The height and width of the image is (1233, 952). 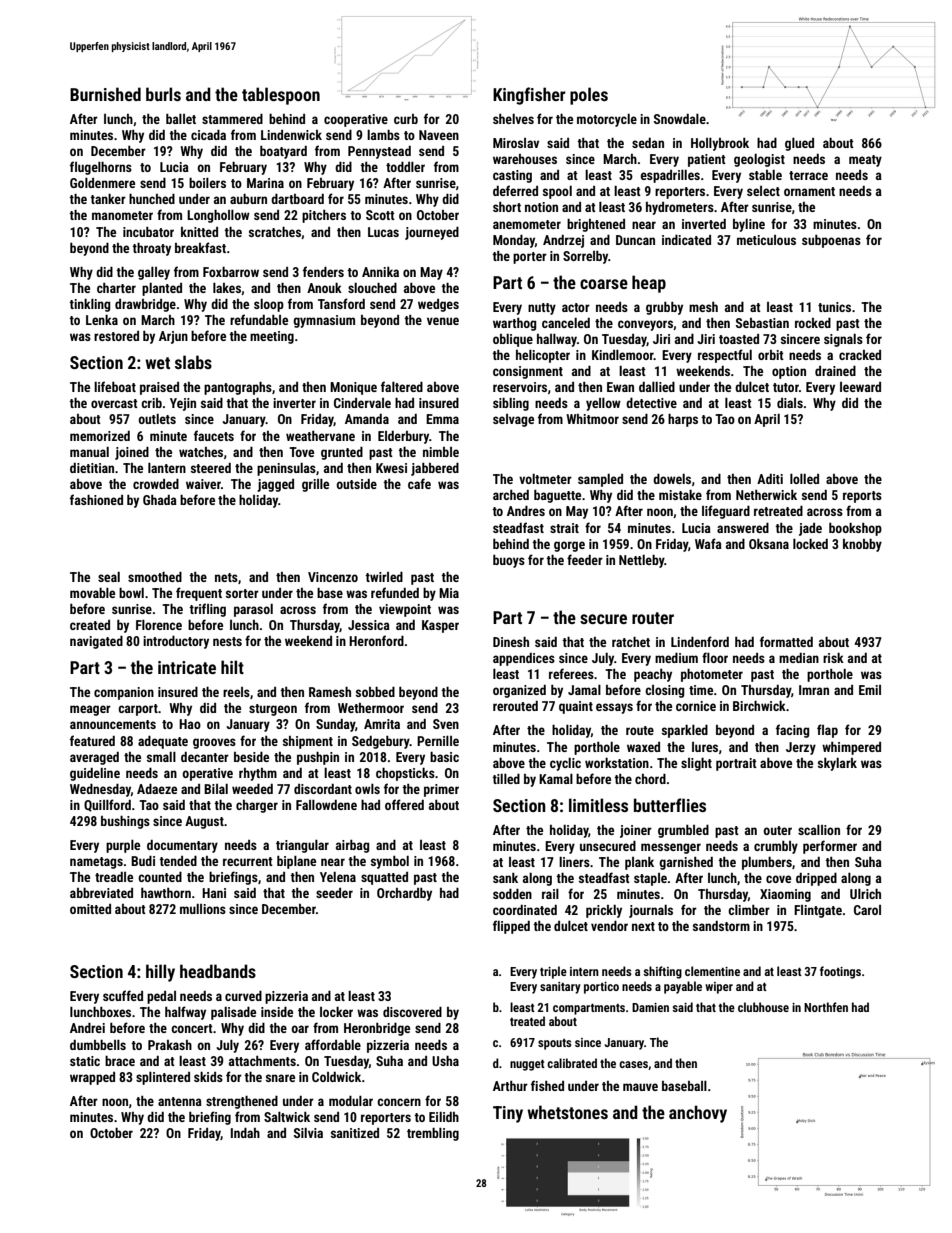 What do you see at coordinates (163, 742) in the image?
I see `adequate` at bounding box center [163, 742].
